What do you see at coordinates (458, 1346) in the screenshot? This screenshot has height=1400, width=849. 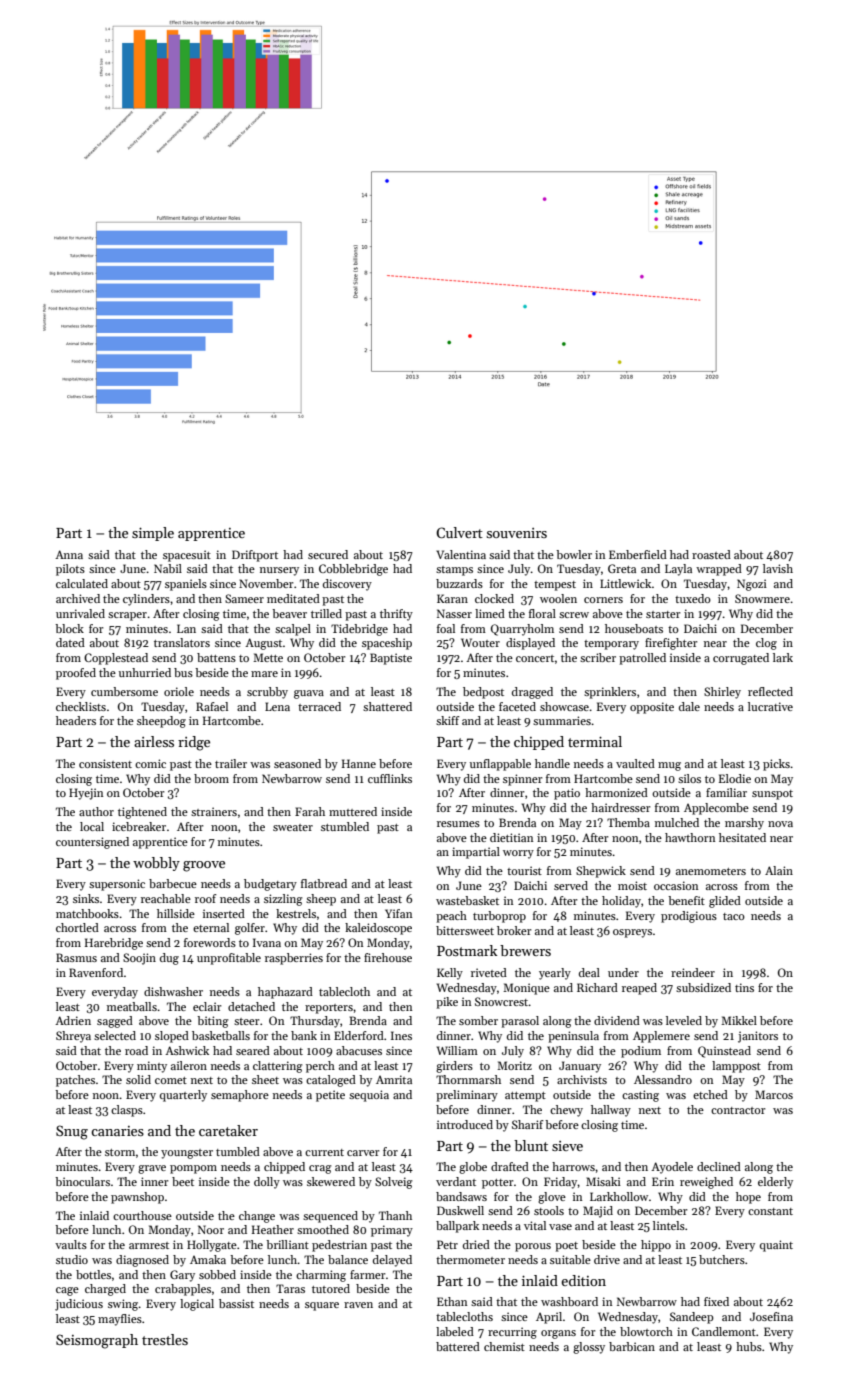 I see `battered` at bounding box center [458, 1346].
